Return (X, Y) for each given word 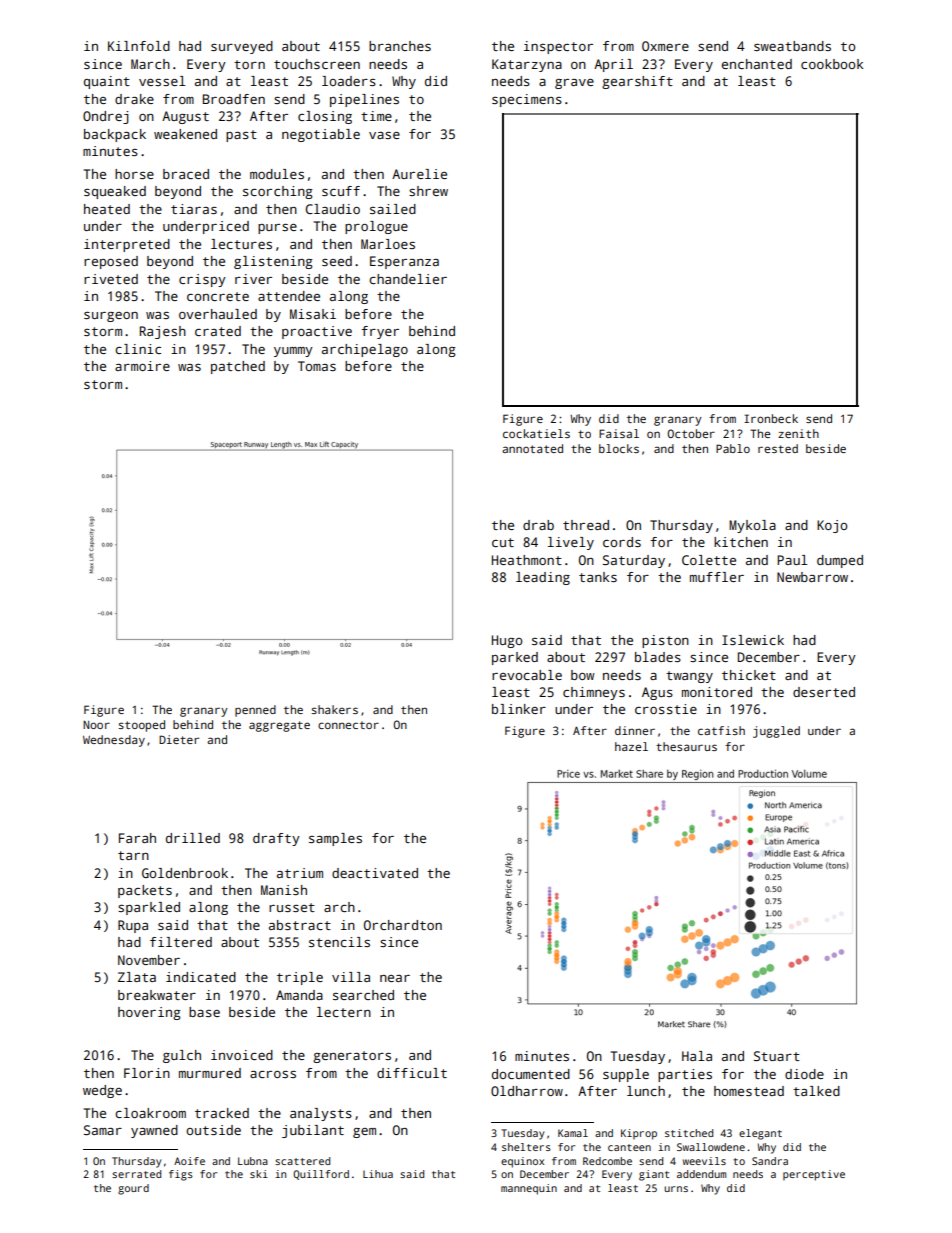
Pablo (733, 448)
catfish (721, 730)
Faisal (619, 433)
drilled (193, 838)
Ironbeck (771, 418)
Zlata (137, 977)
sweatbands (792, 46)
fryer (380, 332)
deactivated (375, 873)
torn (249, 64)
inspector (558, 47)
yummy (293, 352)
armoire (142, 366)
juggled (776, 732)
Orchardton (403, 925)
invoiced (242, 1055)
